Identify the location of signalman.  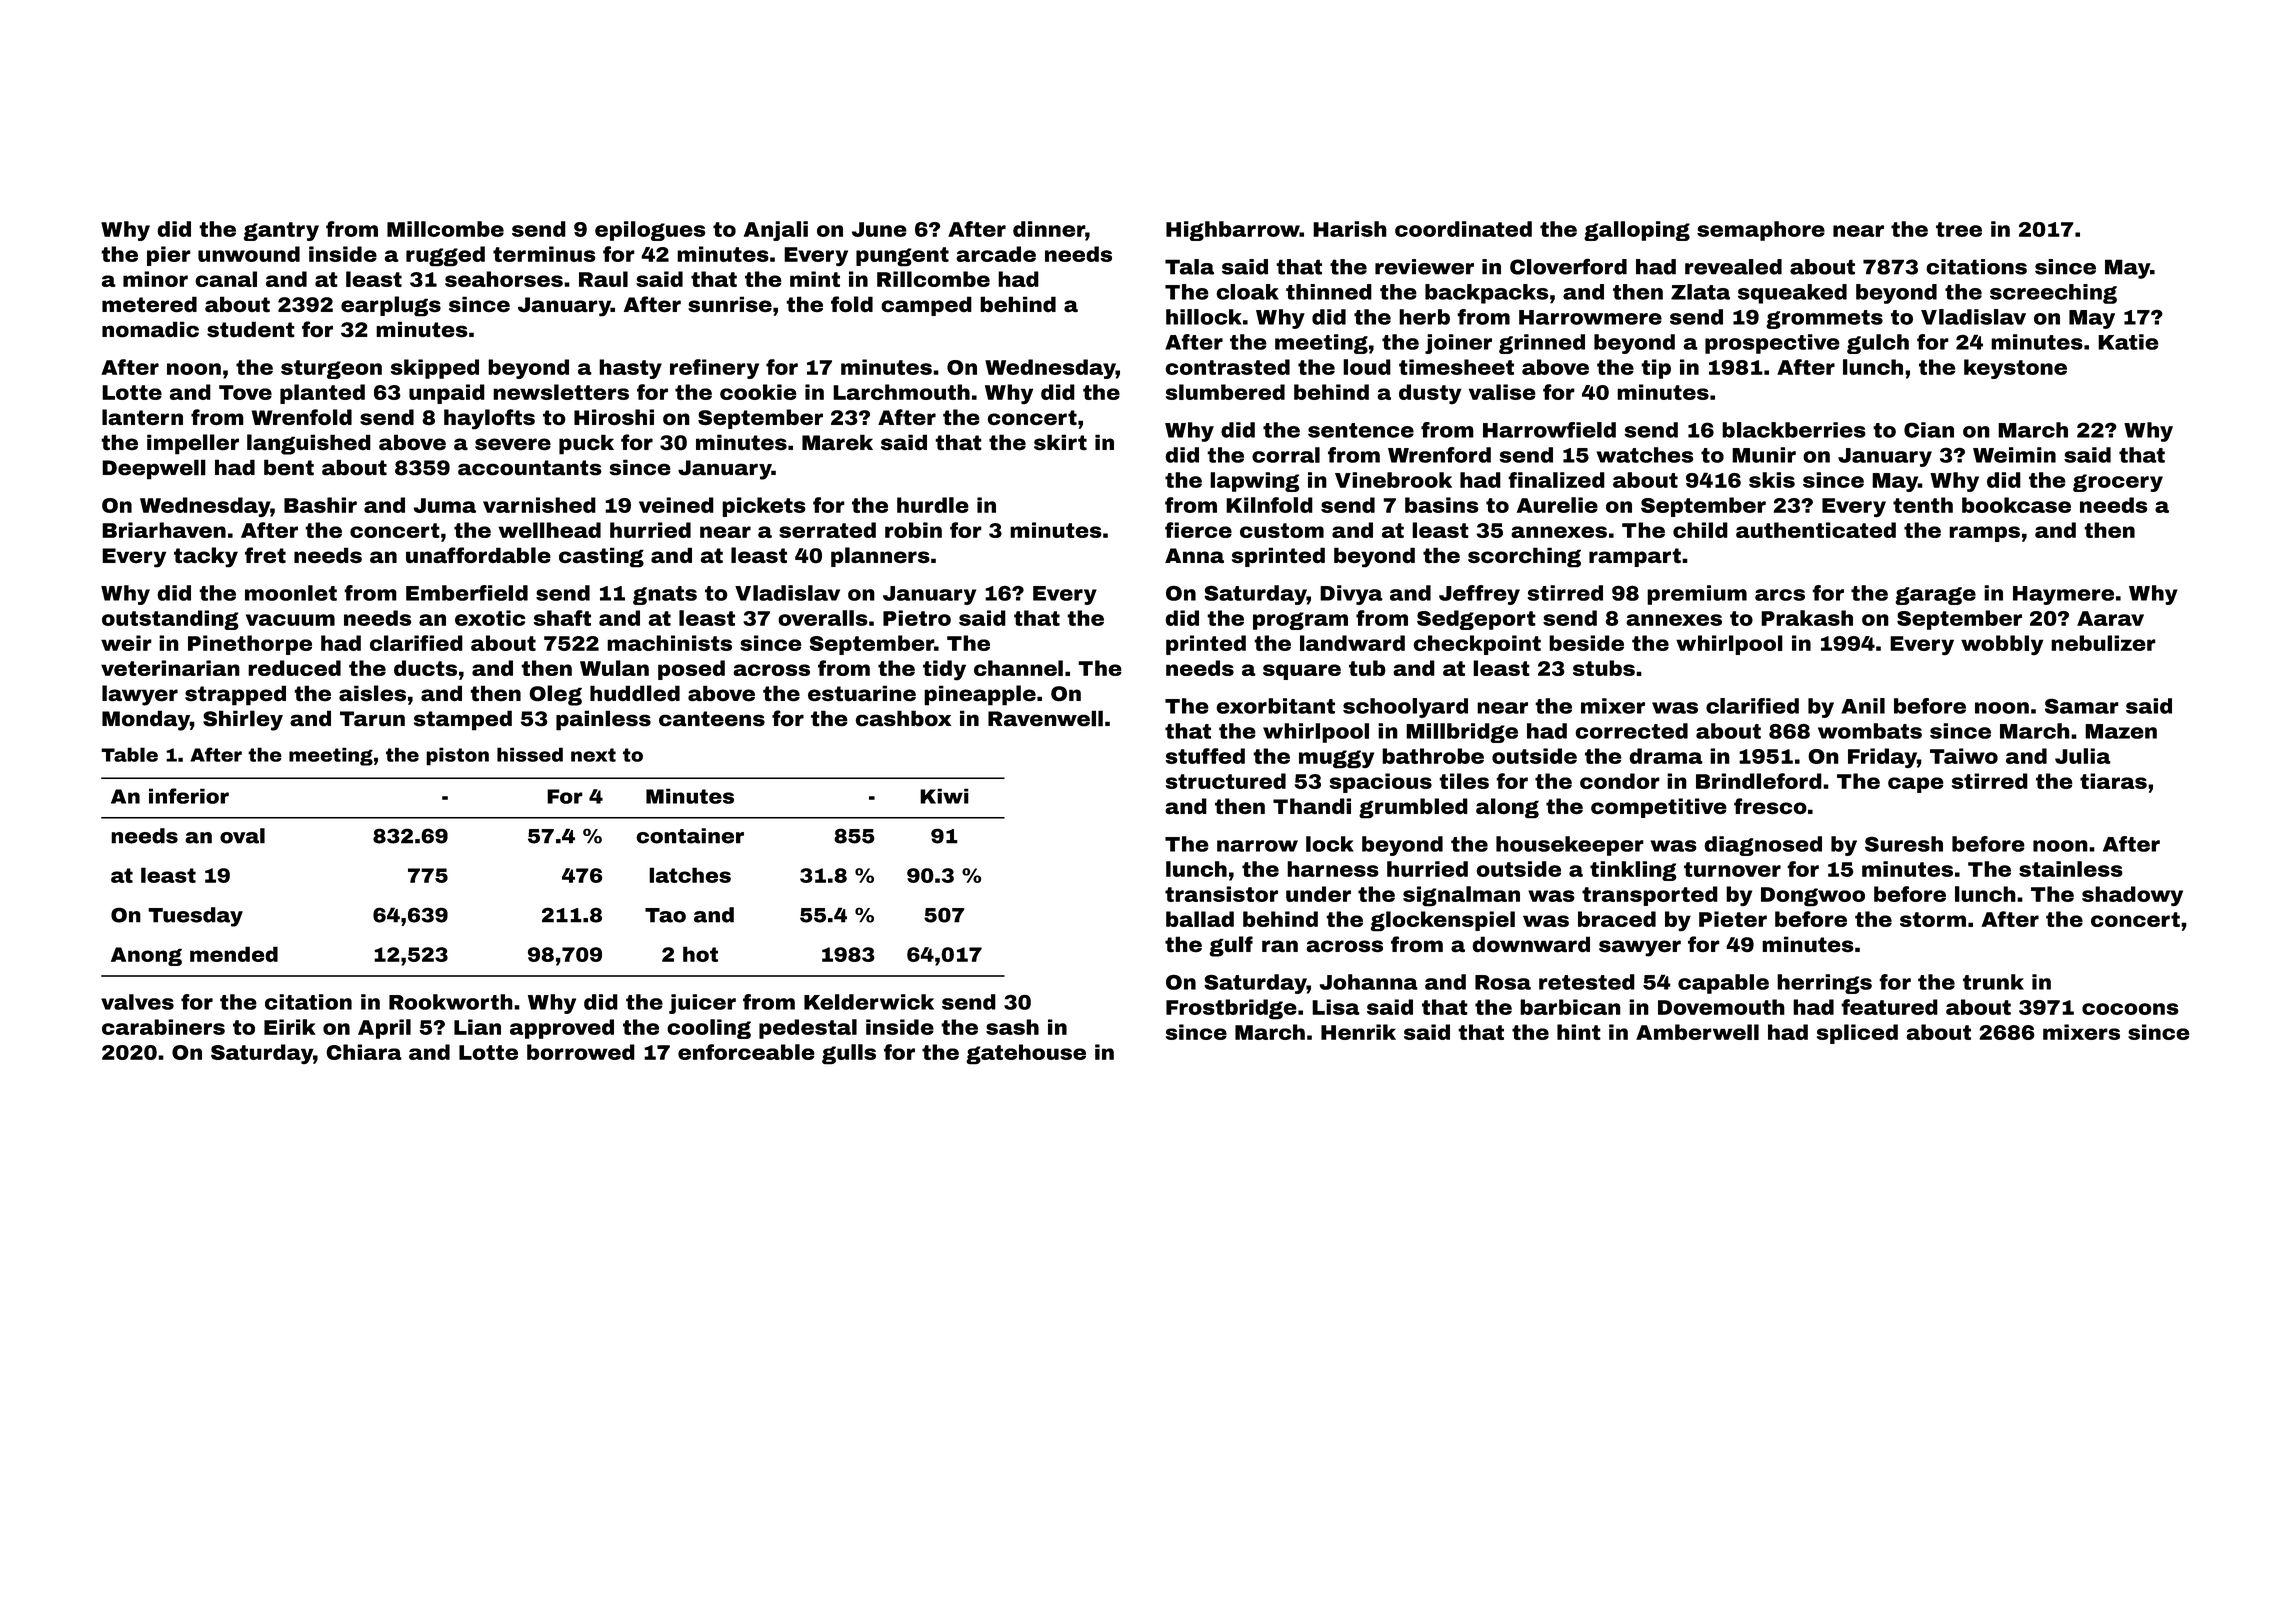
(1461, 896).
